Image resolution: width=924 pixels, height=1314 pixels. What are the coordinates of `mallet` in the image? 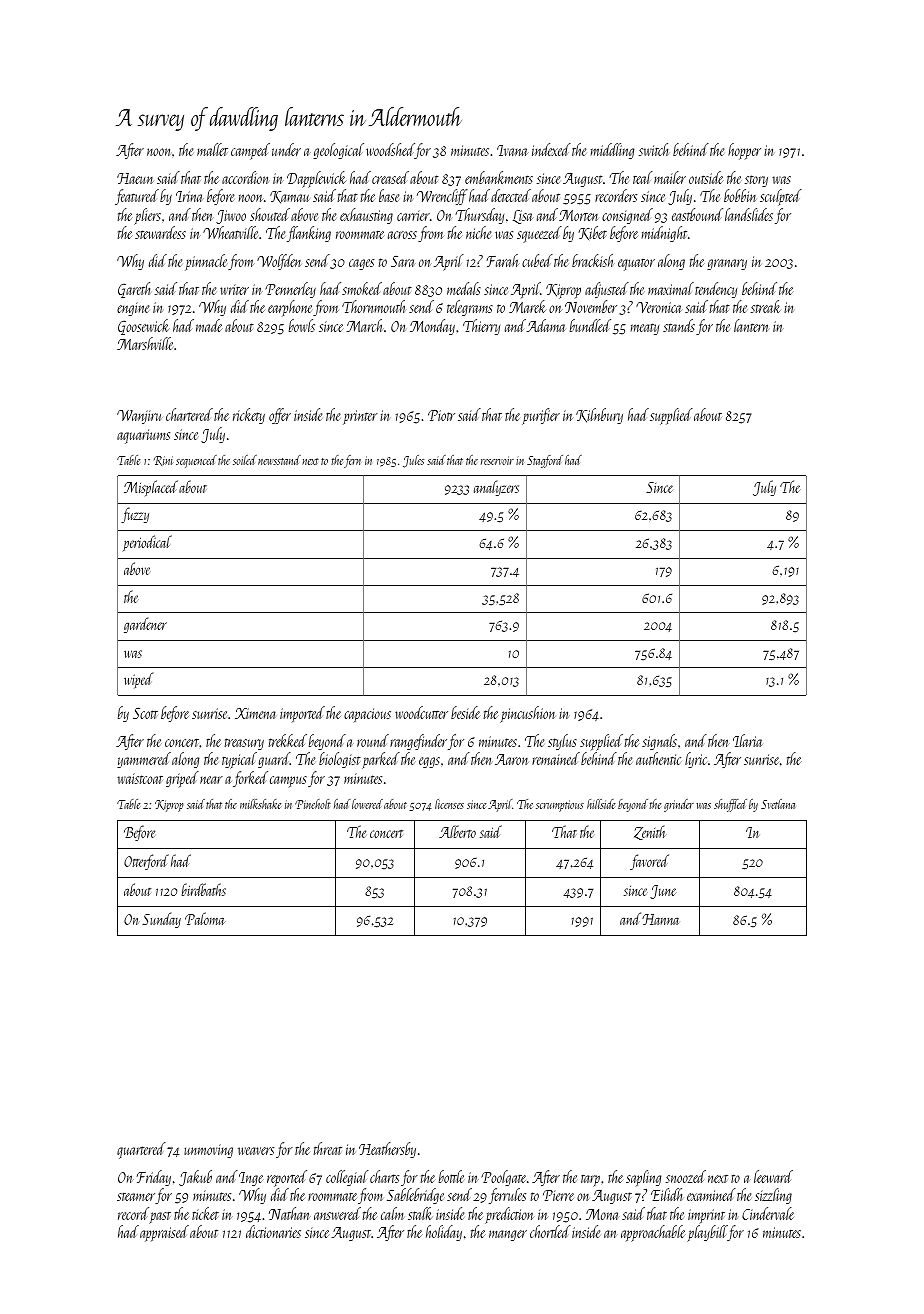 It's located at (212, 149).
